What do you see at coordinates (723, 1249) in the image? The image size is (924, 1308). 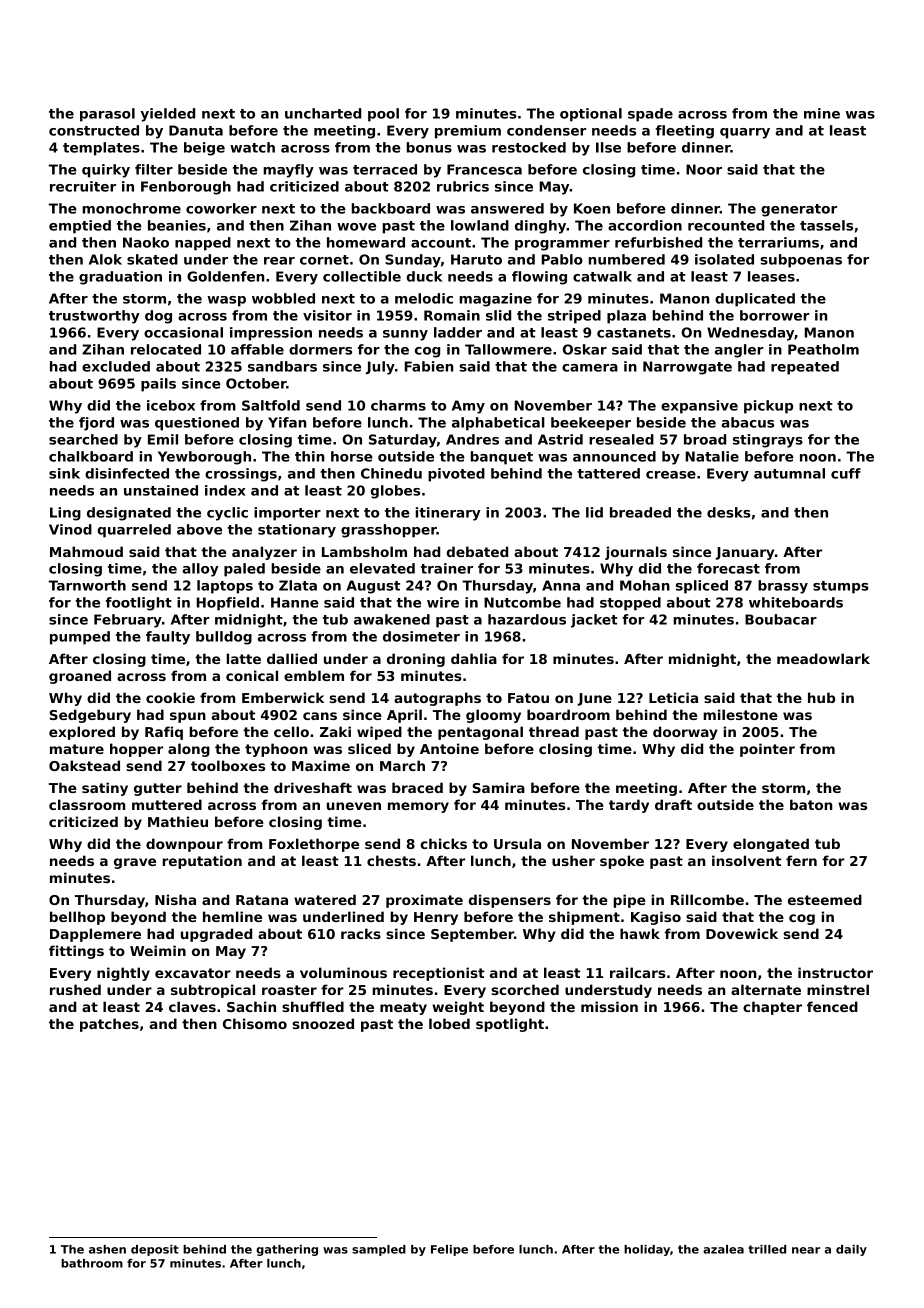 I see `azalea` at bounding box center [723, 1249].
